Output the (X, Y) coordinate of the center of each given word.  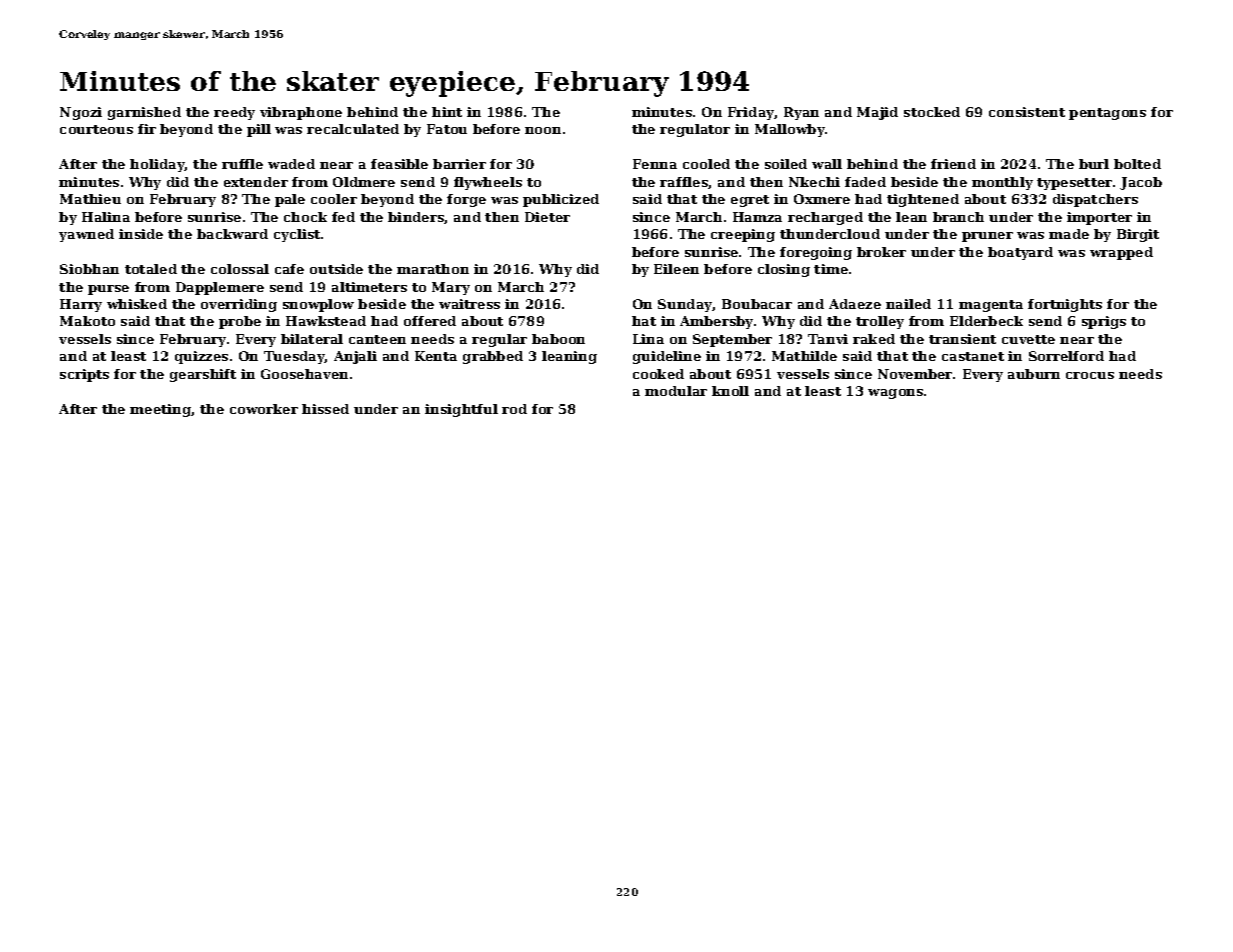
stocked (932, 112)
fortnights (1065, 305)
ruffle (242, 164)
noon (543, 130)
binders (416, 218)
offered (430, 321)
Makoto (87, 321)
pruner (987, 237)
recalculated (353, 129)
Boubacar (757, 304)
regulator (695, 130)
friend (953, 164)
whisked (137, 304)
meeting (161, 410)
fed (343, 217)
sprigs (1104, 322)
